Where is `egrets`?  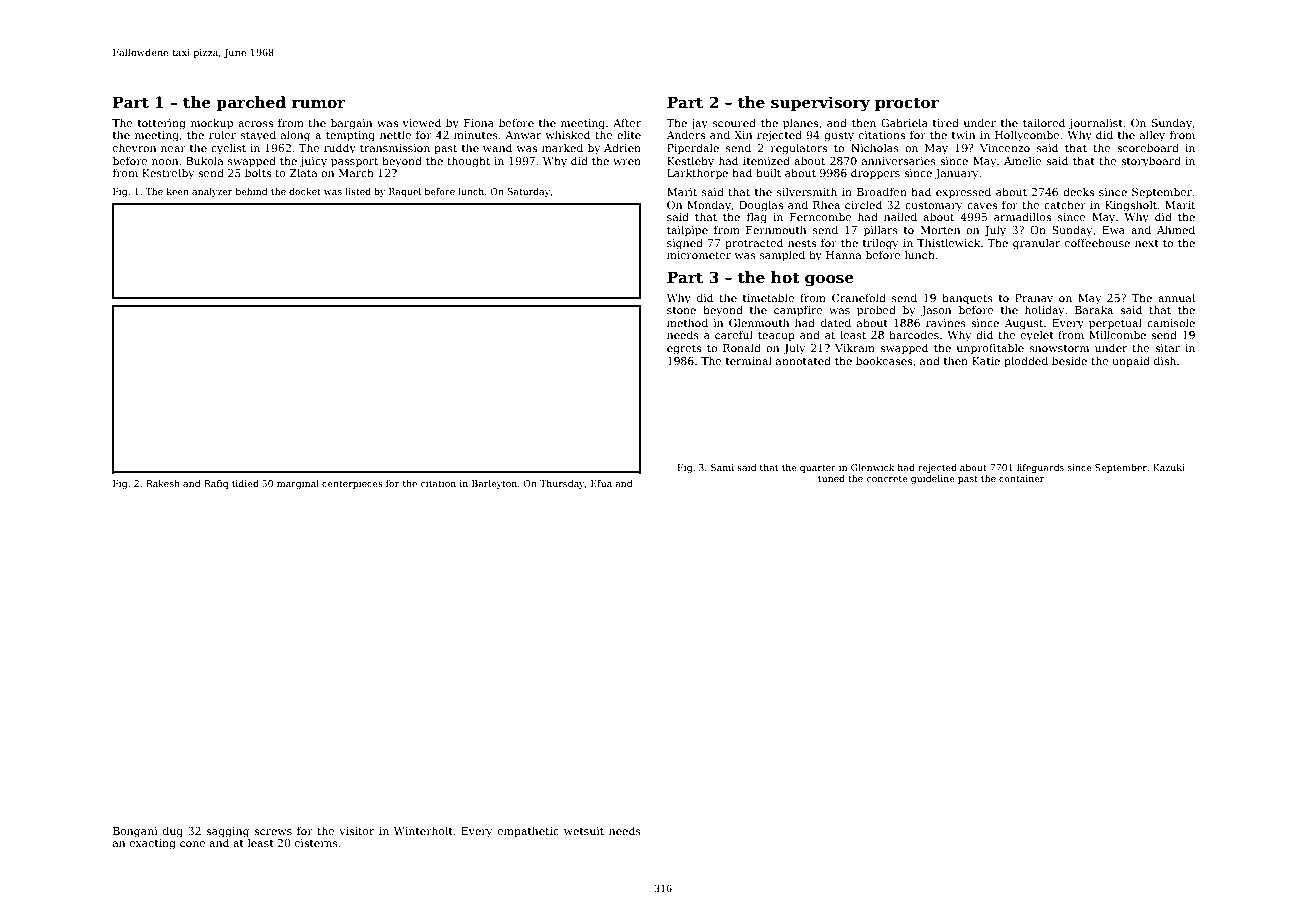 egrets is located at coordinates (684, 350).
